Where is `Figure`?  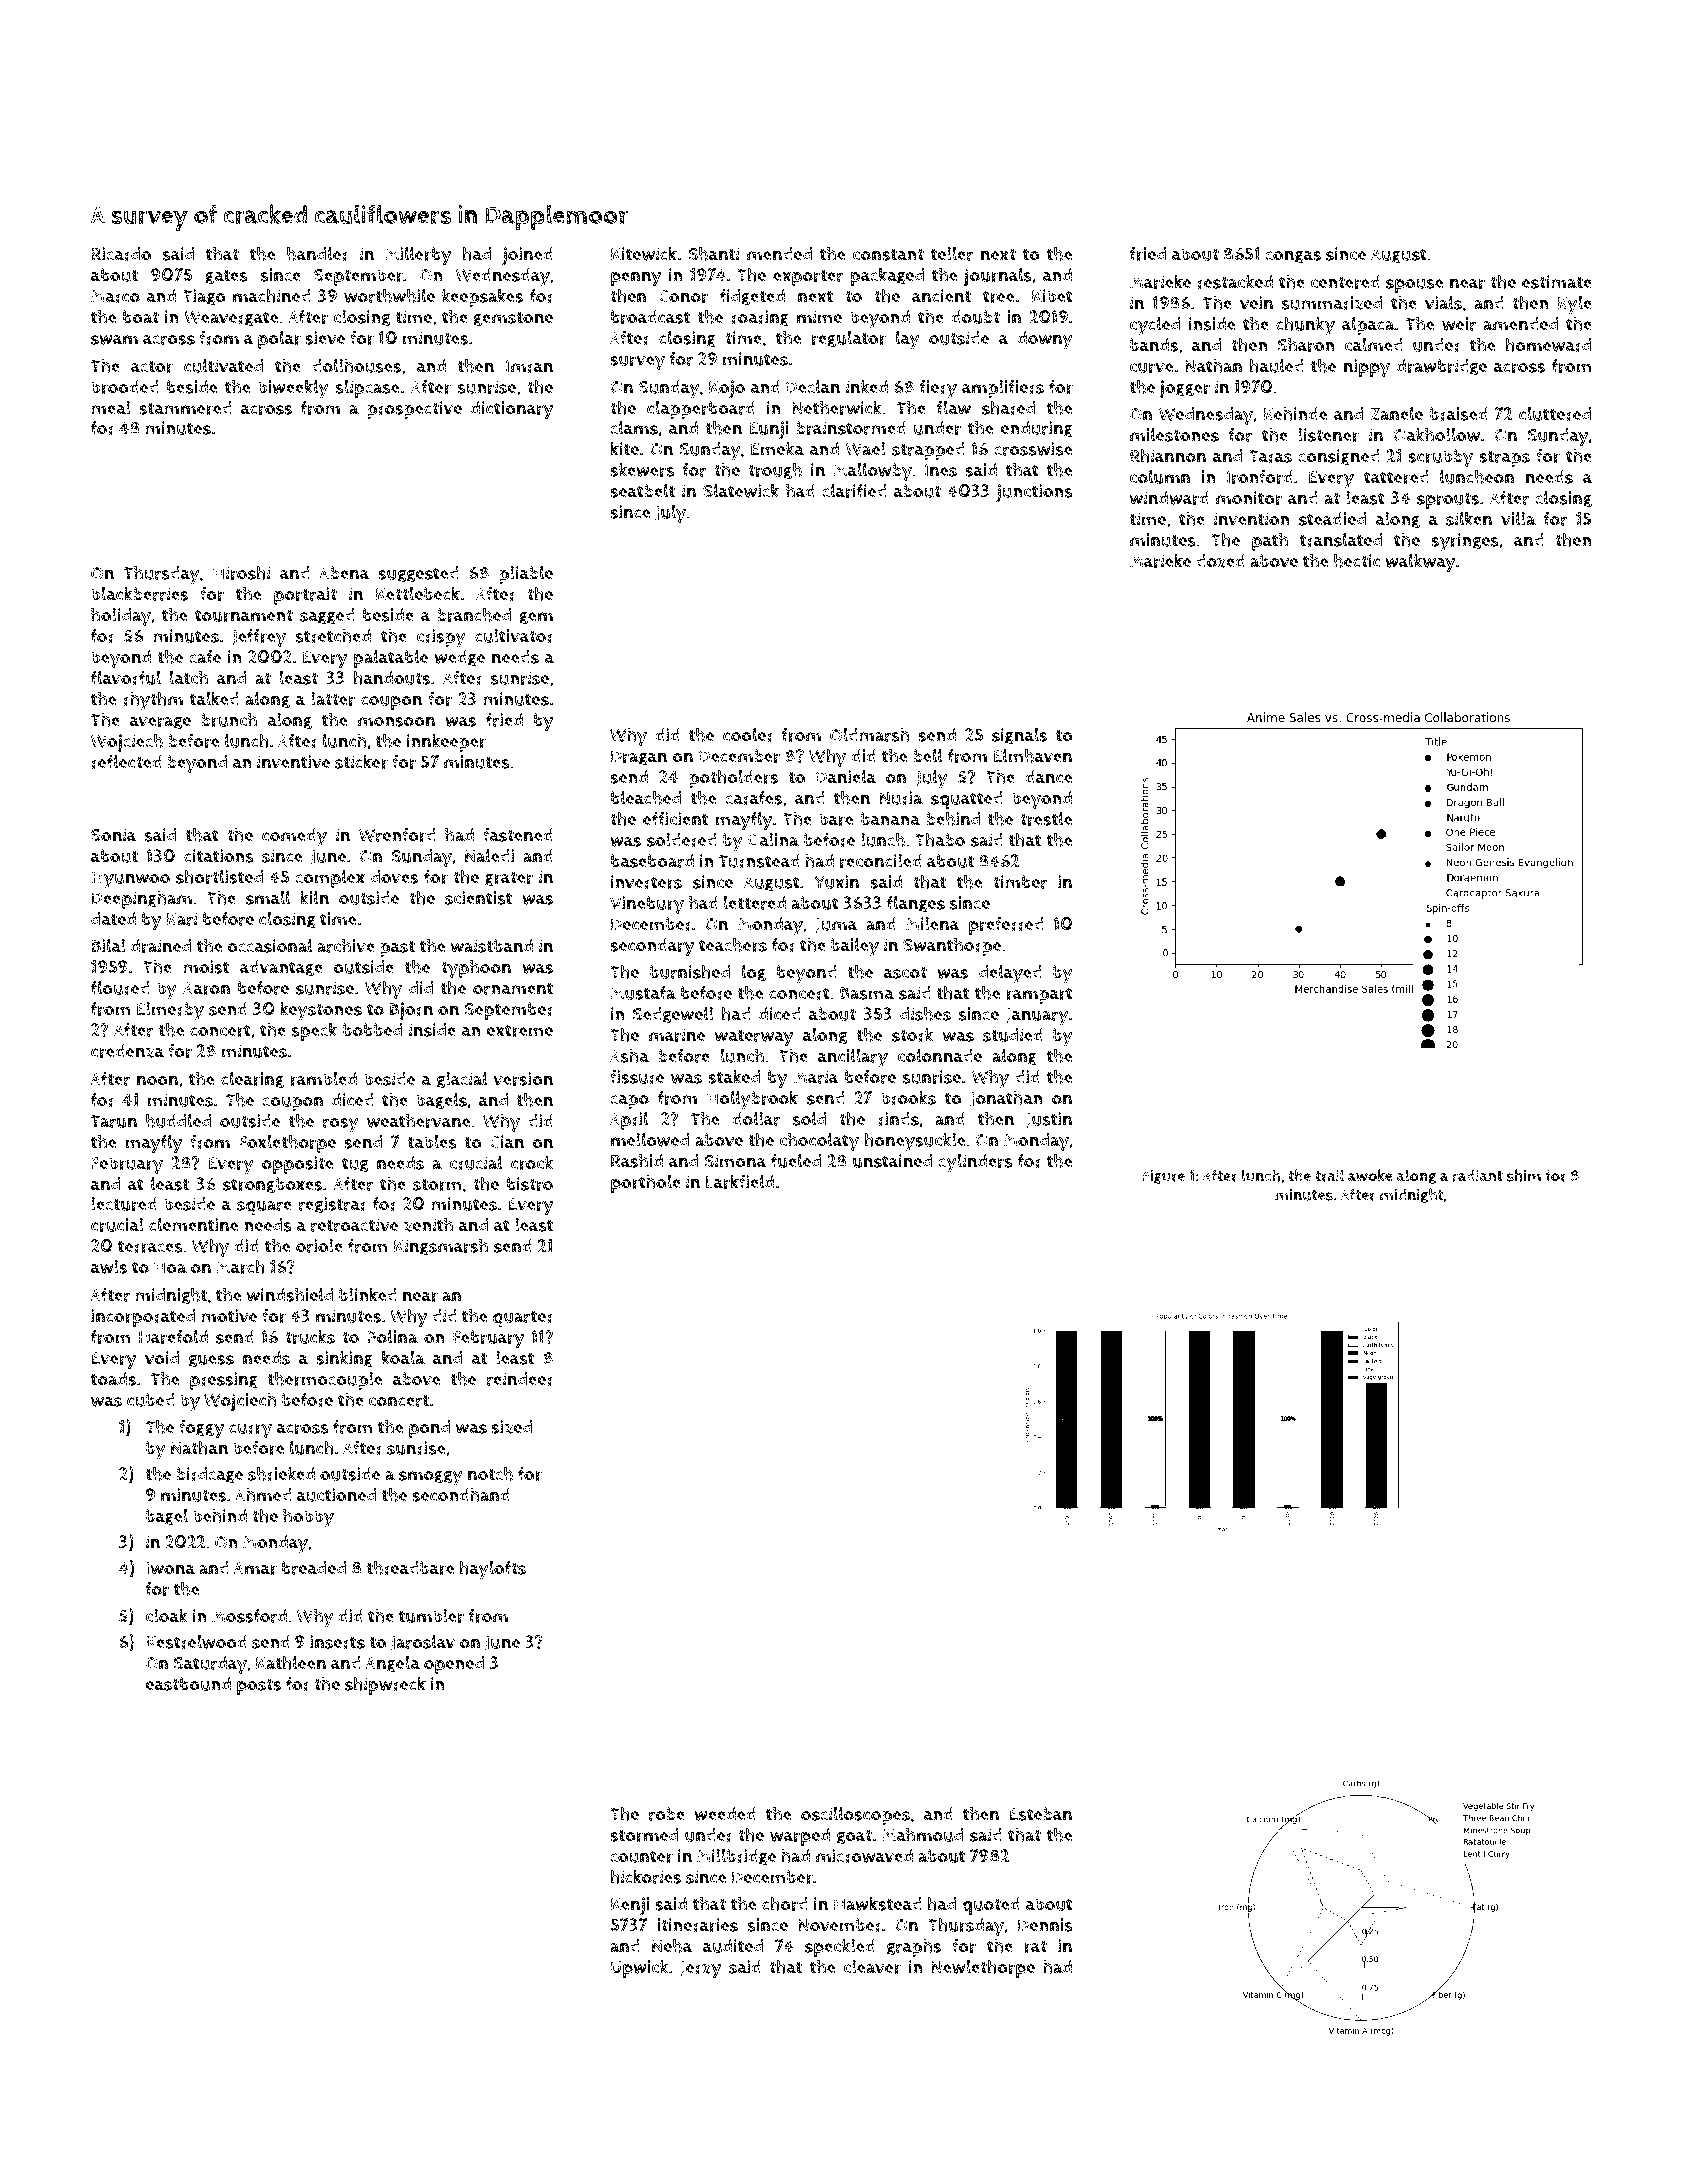 Figure is located at coordinates (1164, 1177).
